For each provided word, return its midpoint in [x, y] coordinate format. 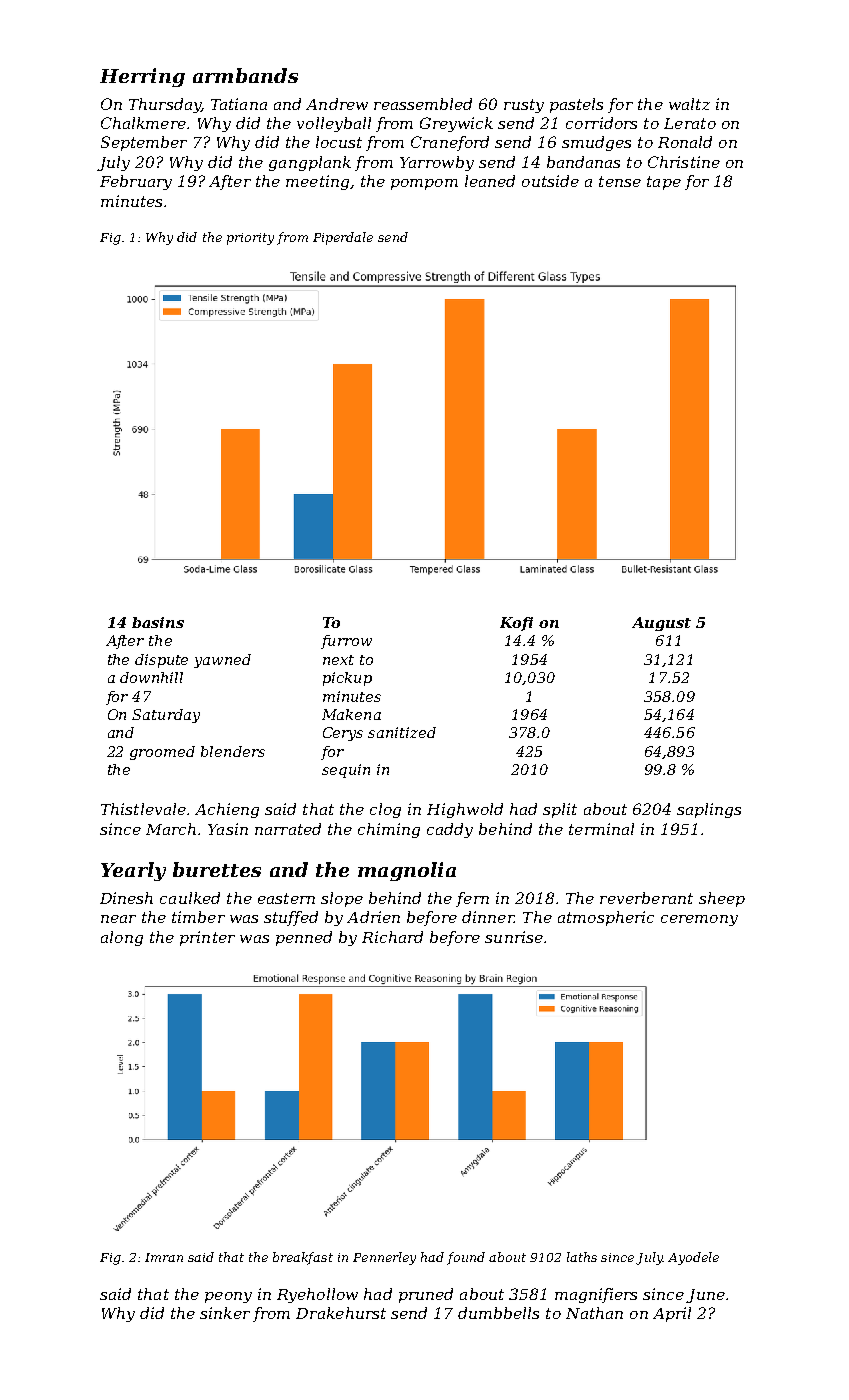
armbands [245, 75]
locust [339, 142]
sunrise [514, 937]
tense [620, 181]
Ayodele [693, 1258]
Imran [164, 1257]
